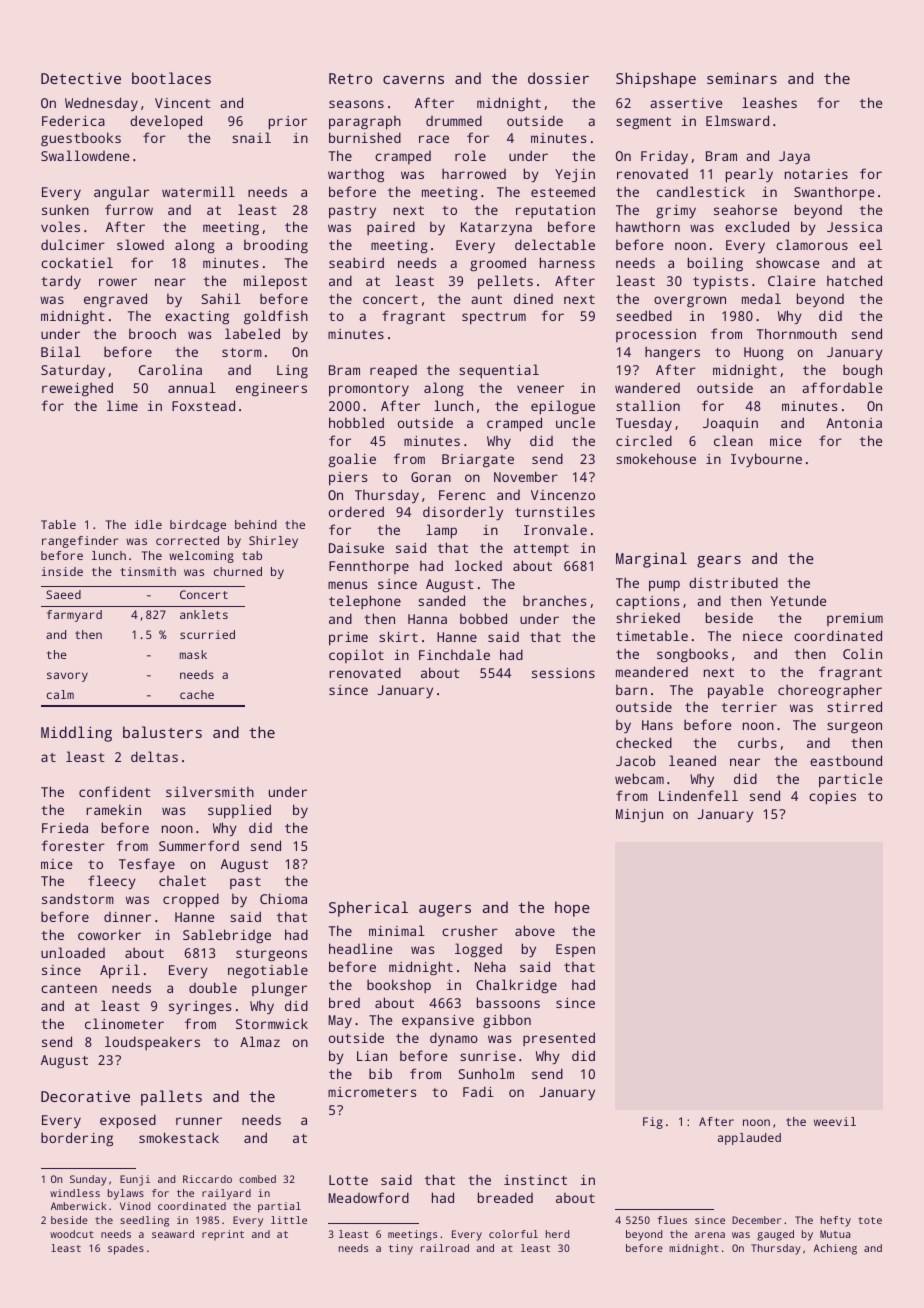  Describe the element at coordinates (401, 1249) in the document. I see `tiny` at that location.
